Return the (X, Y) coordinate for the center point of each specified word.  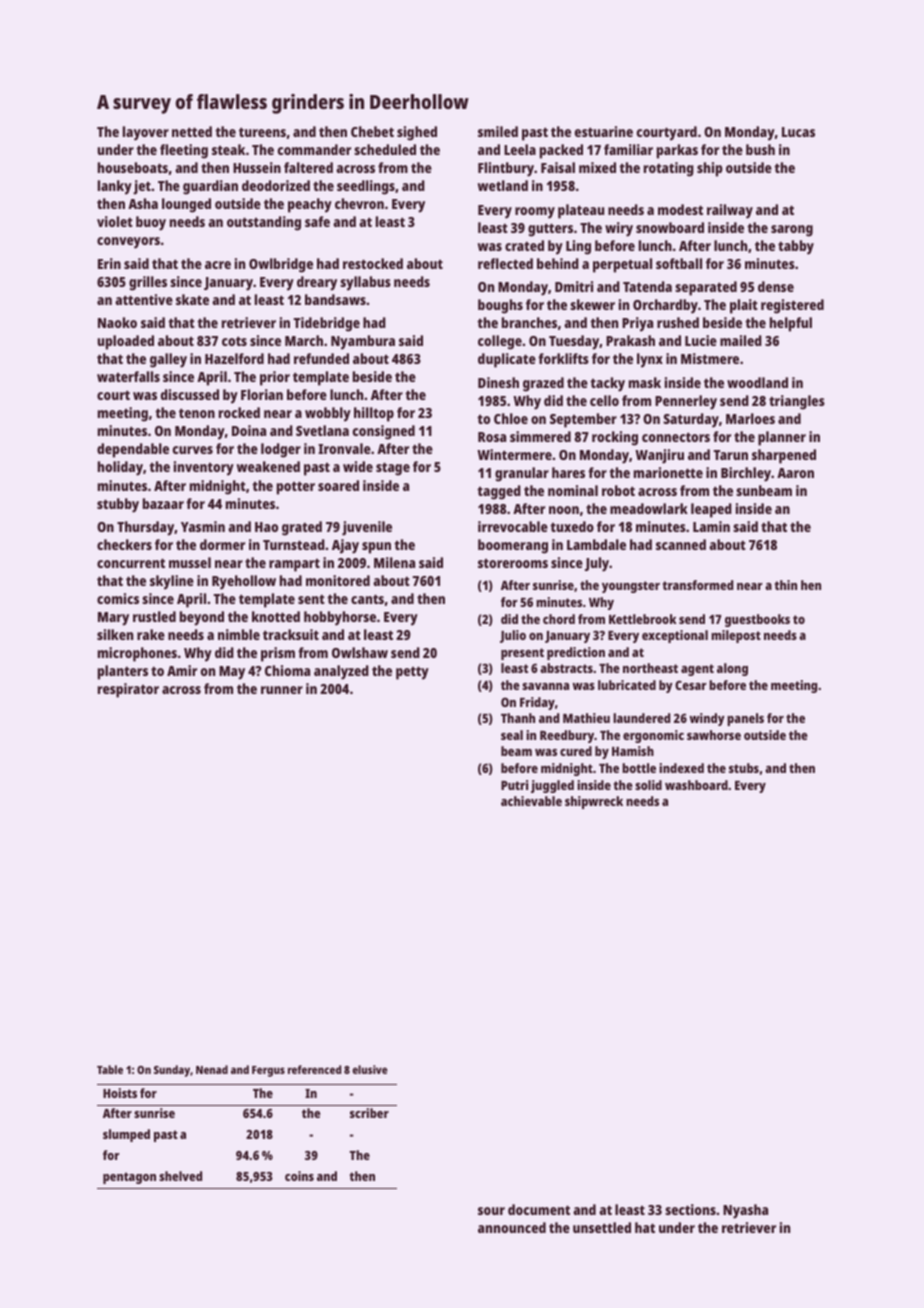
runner (282, 690)
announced (512, 1227)
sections (690, 1209)
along (732, 669)
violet (115, 221)
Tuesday (574, 342)
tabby (796, 247)
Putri (514, 785)
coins (299, 1176)
